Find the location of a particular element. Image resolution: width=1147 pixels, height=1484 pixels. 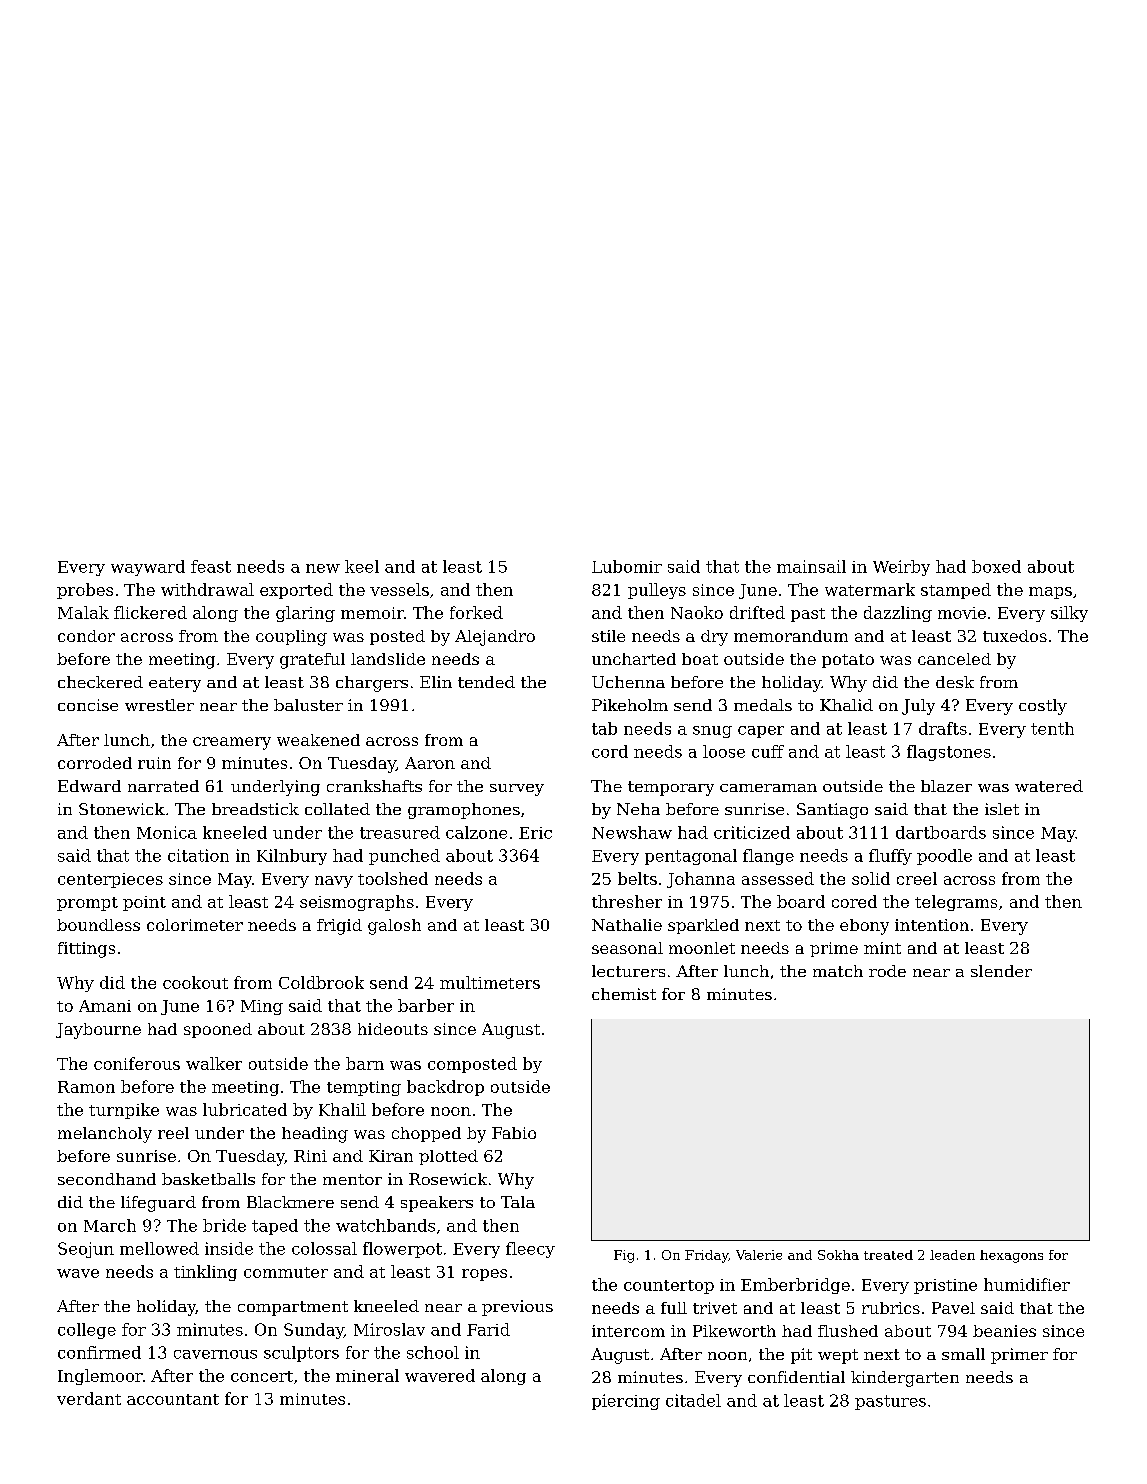

verdant is located at coordinates (89, 1398).
